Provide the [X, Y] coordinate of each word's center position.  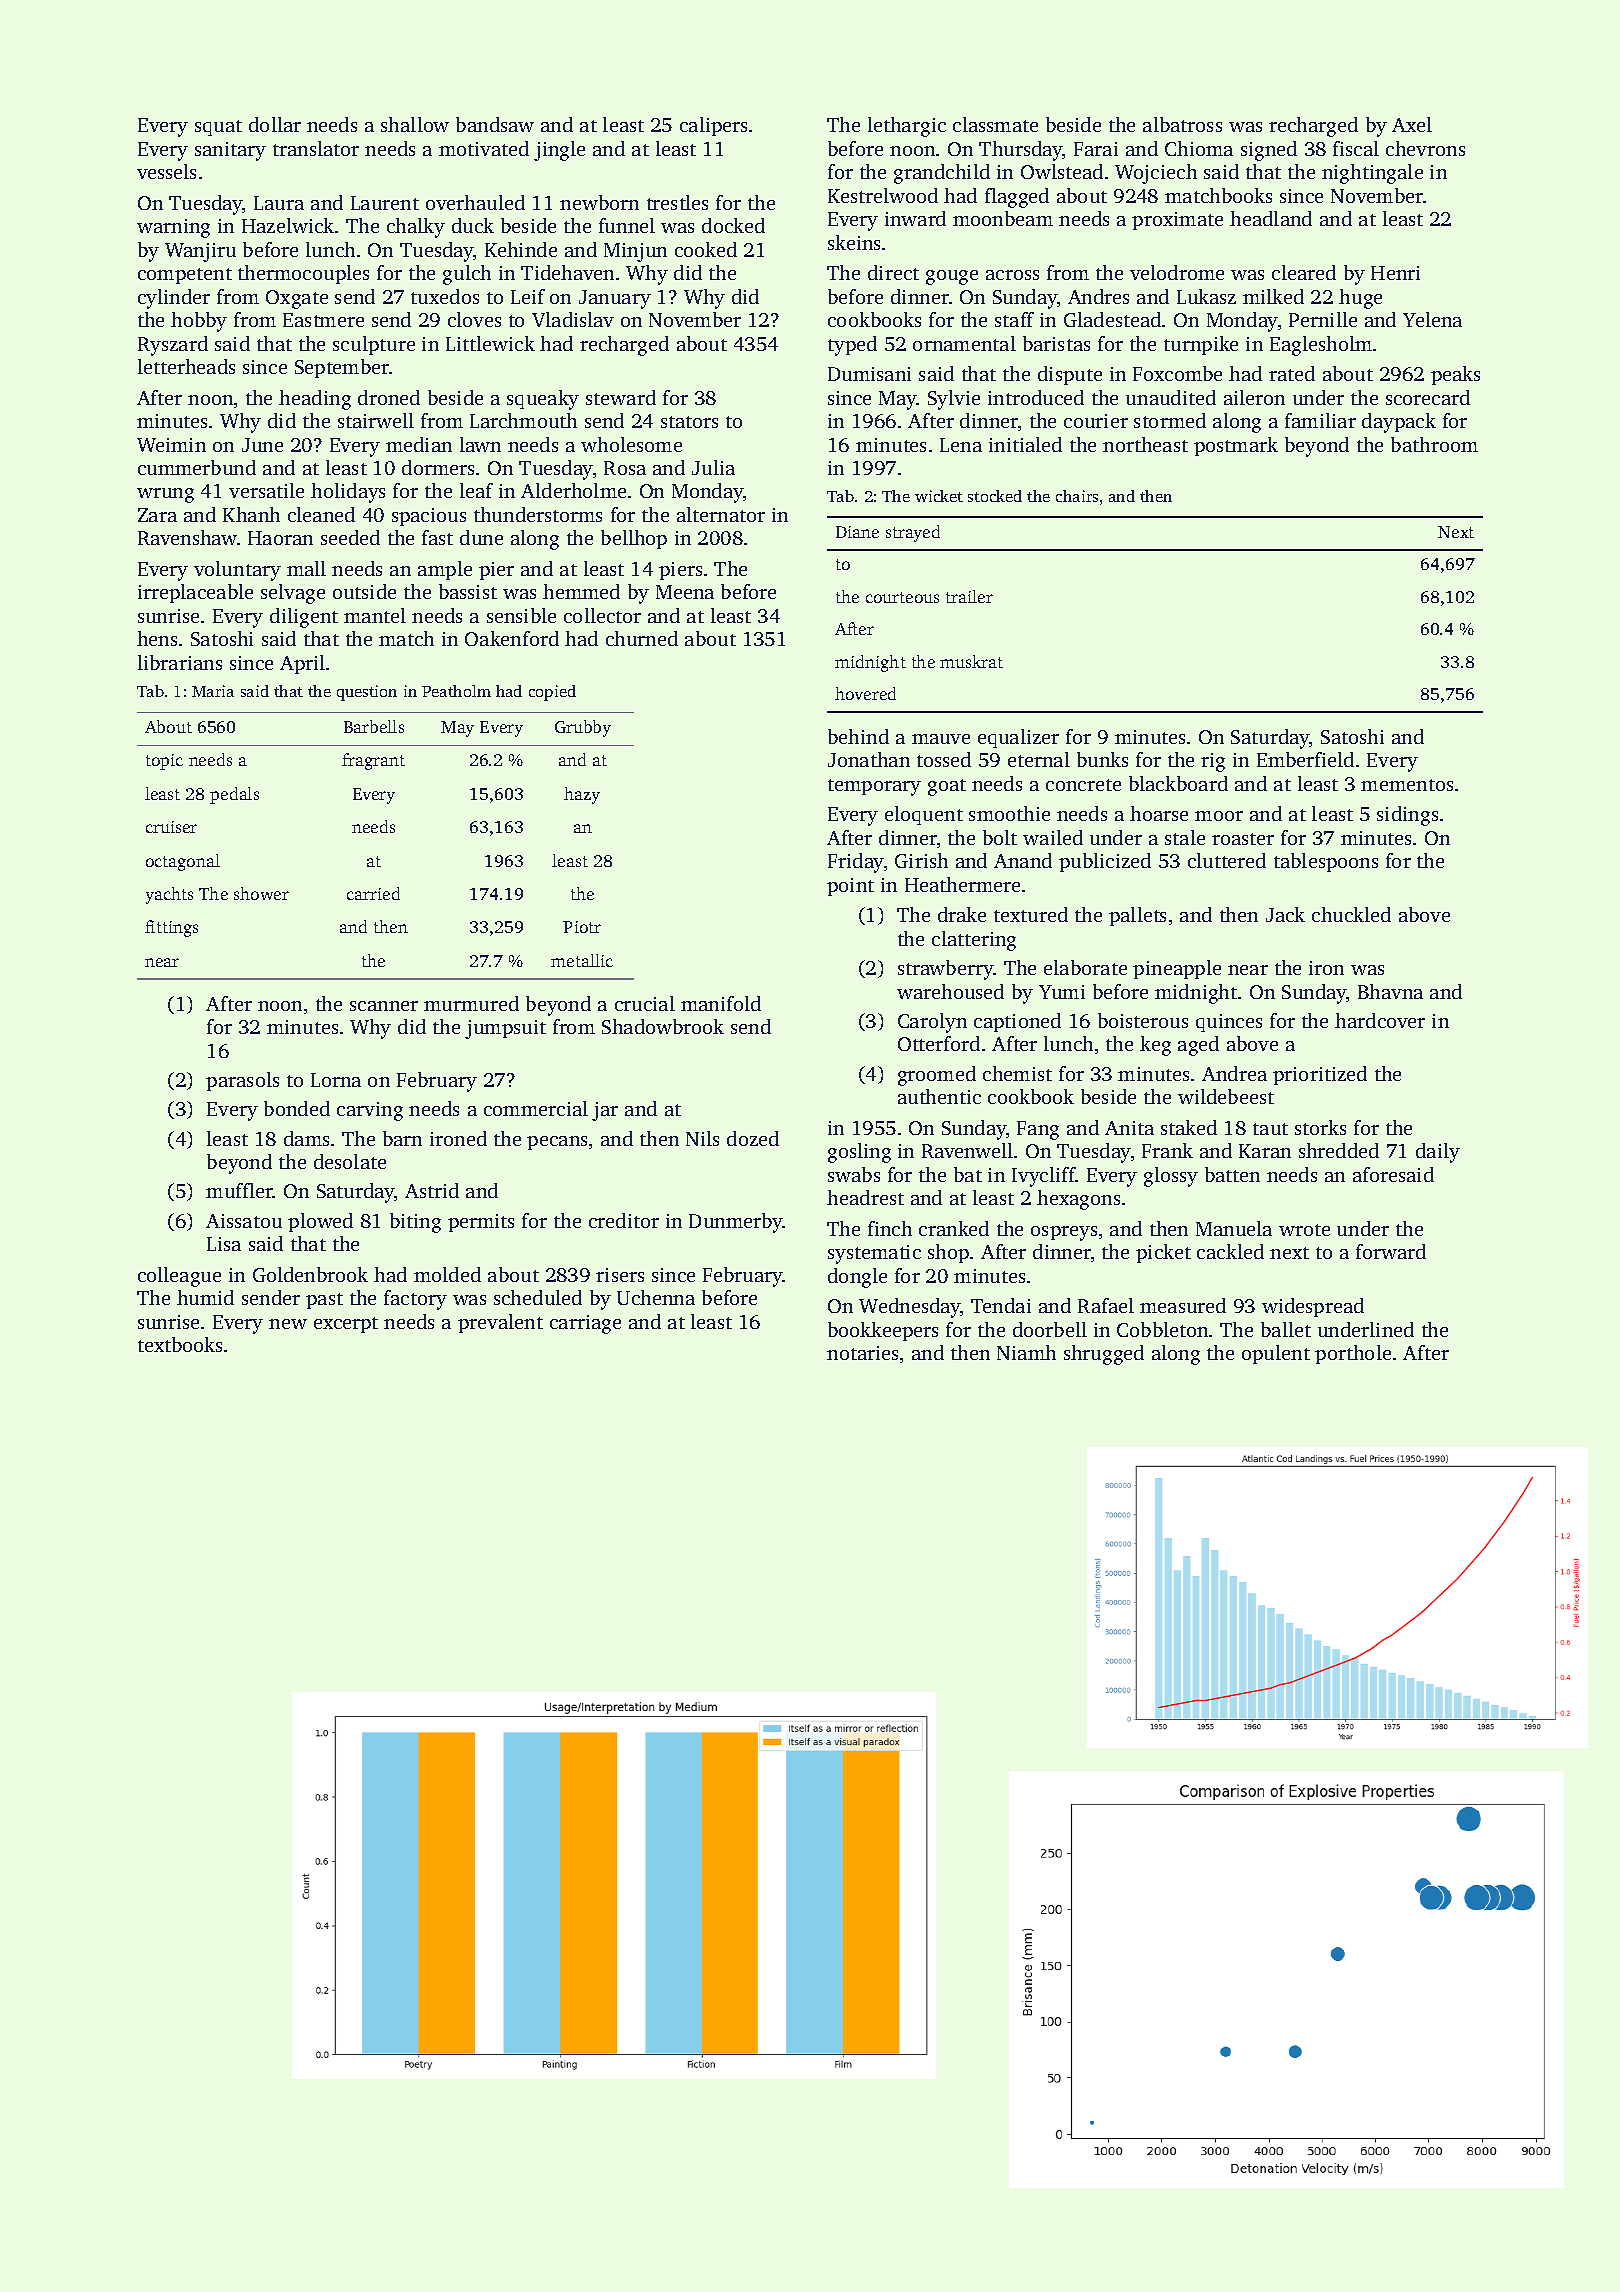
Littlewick [490, 343]
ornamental [964, 343]
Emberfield [1305, 759]
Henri [1395, 273]
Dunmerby [736, 1223]
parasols [242, 1081]
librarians [180, 662]
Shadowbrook [663, 1026]
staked [1189, 1127]
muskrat [971, 661]
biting [415, 1223]
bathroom [1434, 444]
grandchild [942, 174]
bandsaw [495, 124]
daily [1438, 1153]
